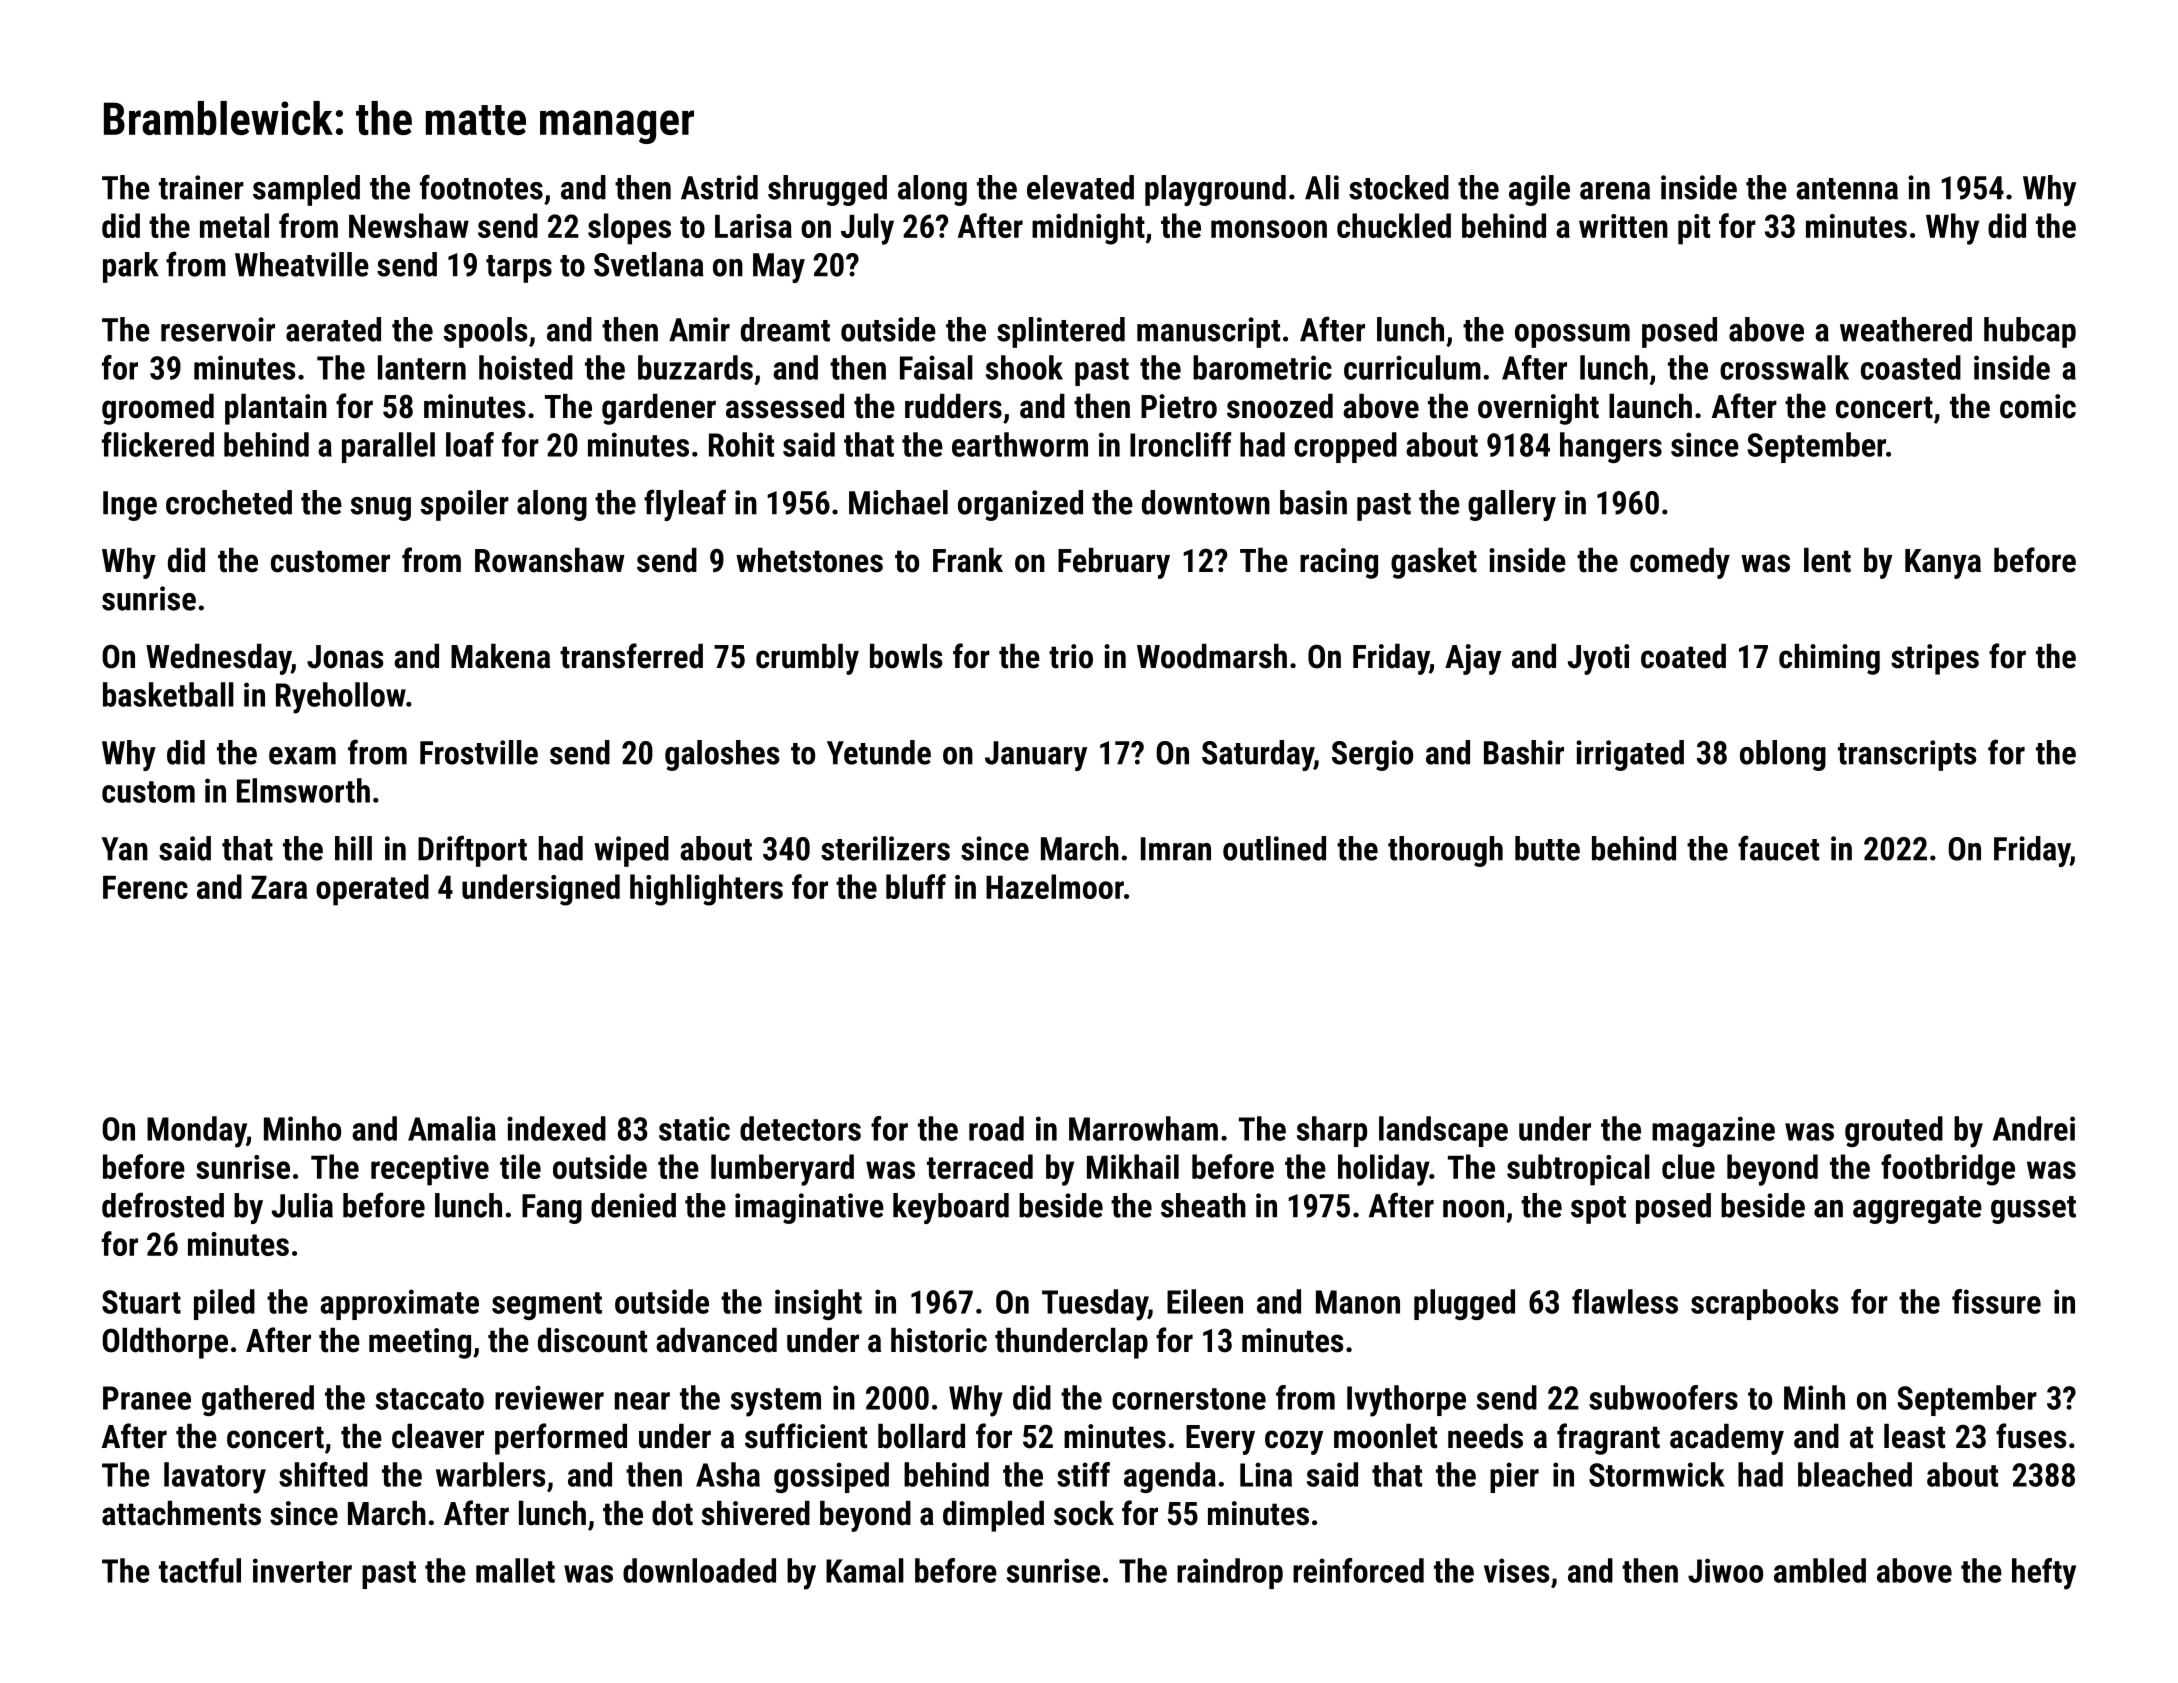  What do you see at coordinates (147, 1398) in the screenshot?
I see `Pranee` at bounding box center [147, 1398].
